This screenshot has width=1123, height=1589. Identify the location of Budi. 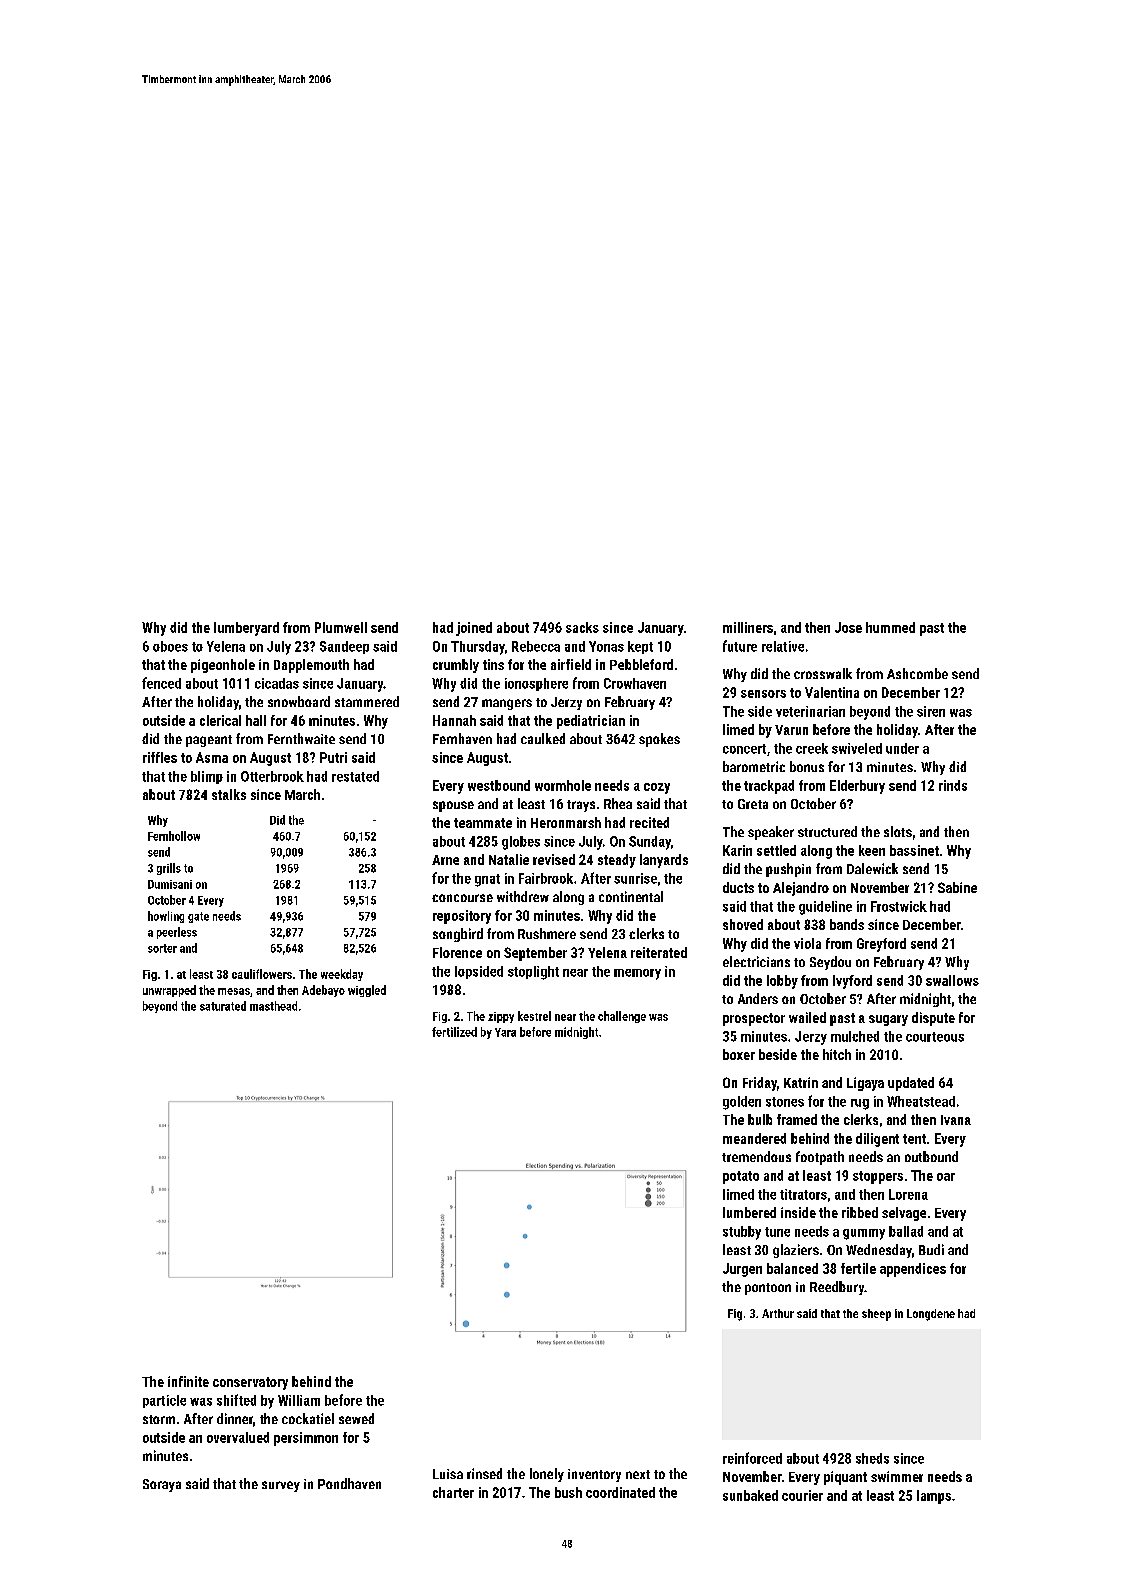
(931, 1249).
